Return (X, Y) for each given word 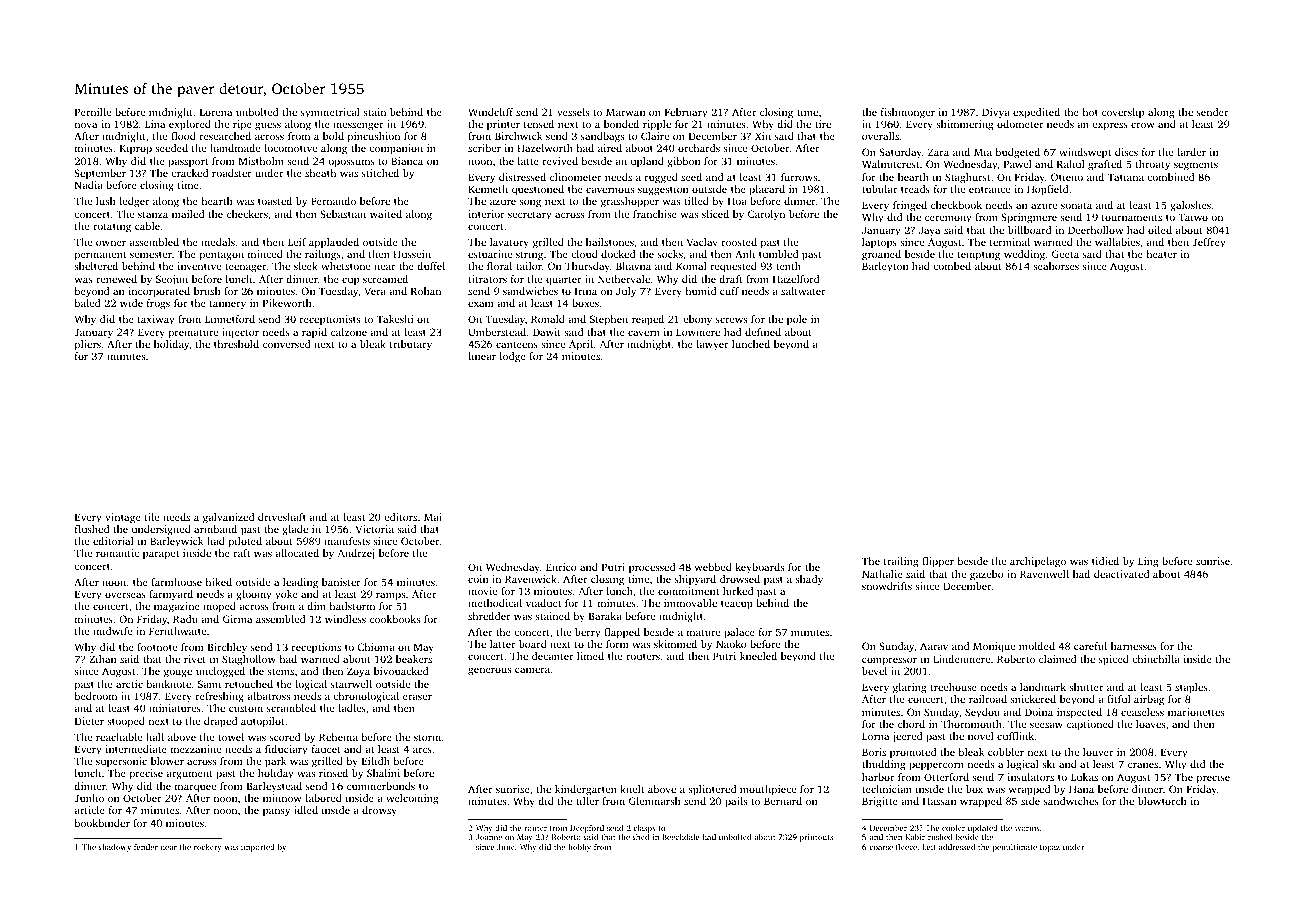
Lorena (216, 112)
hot (1090, 112)
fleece (906, 847)
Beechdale (681, 837)
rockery (207, 848)
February (686, 113)
